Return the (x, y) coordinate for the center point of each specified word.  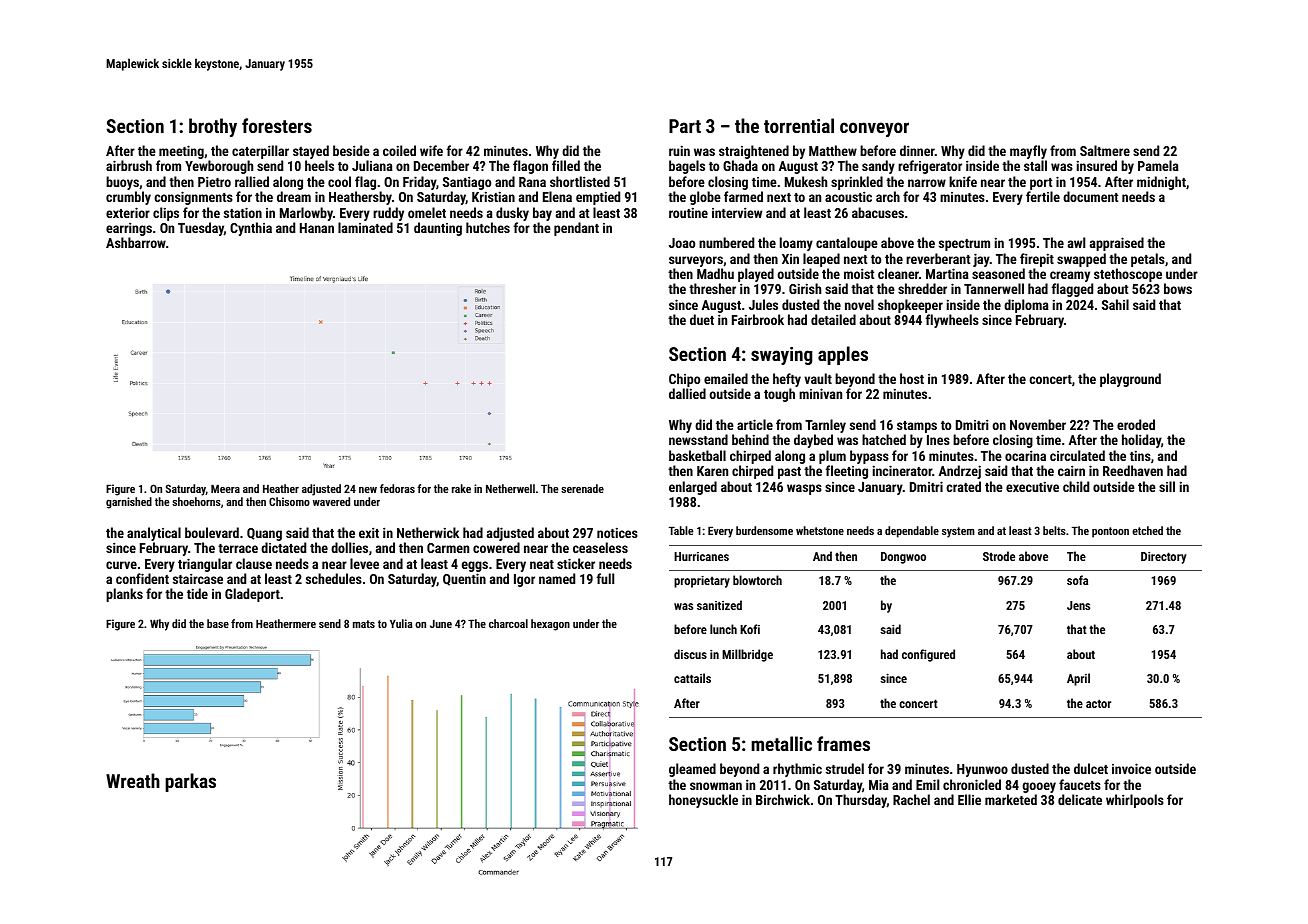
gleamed (692, 770)
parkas (190, 782)
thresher (712, 288)
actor (1098, 703)
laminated (365, 227)
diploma (1026, 306)
